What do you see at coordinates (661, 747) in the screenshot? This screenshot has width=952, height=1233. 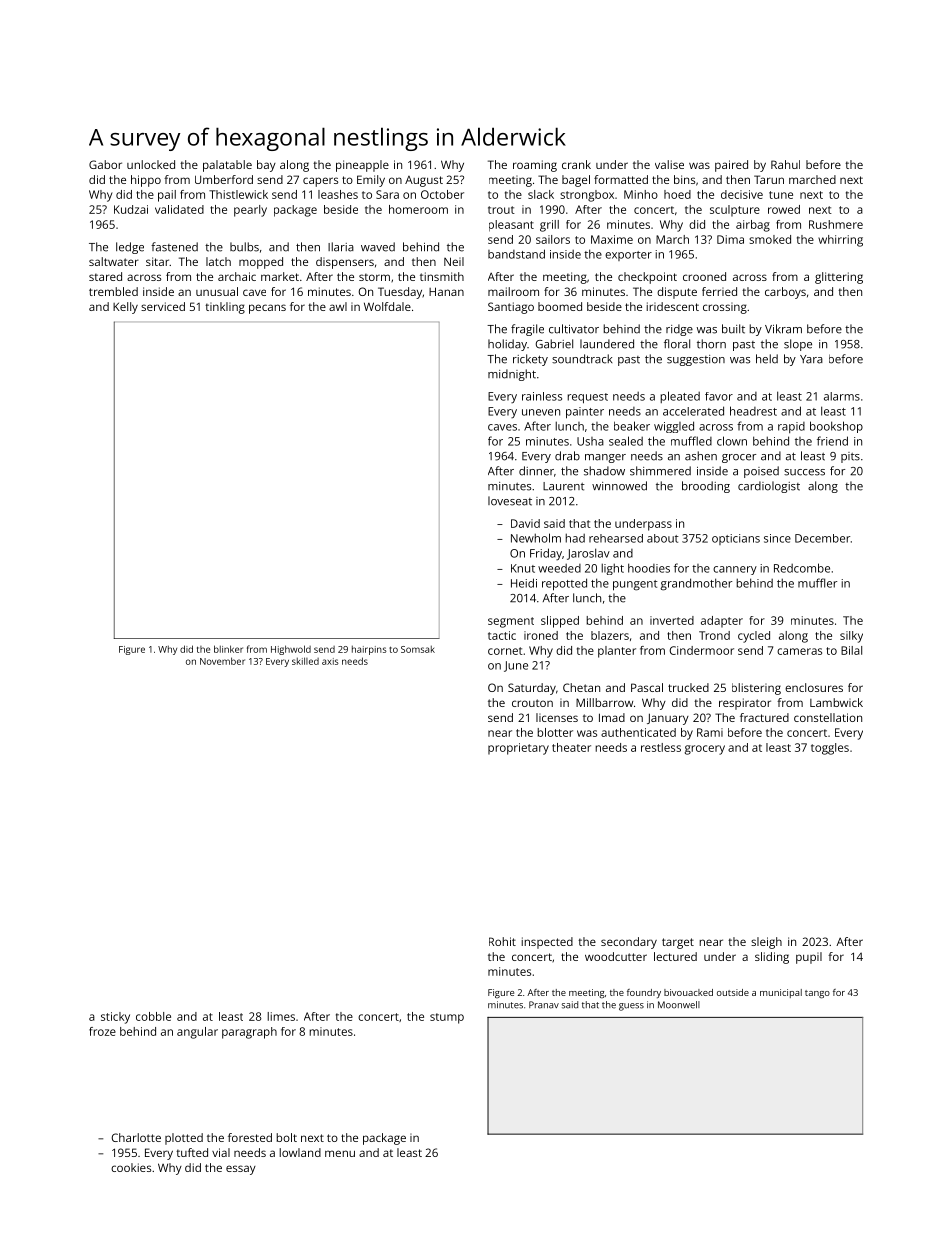 I see `restless` at bounding box center [661, 747].
